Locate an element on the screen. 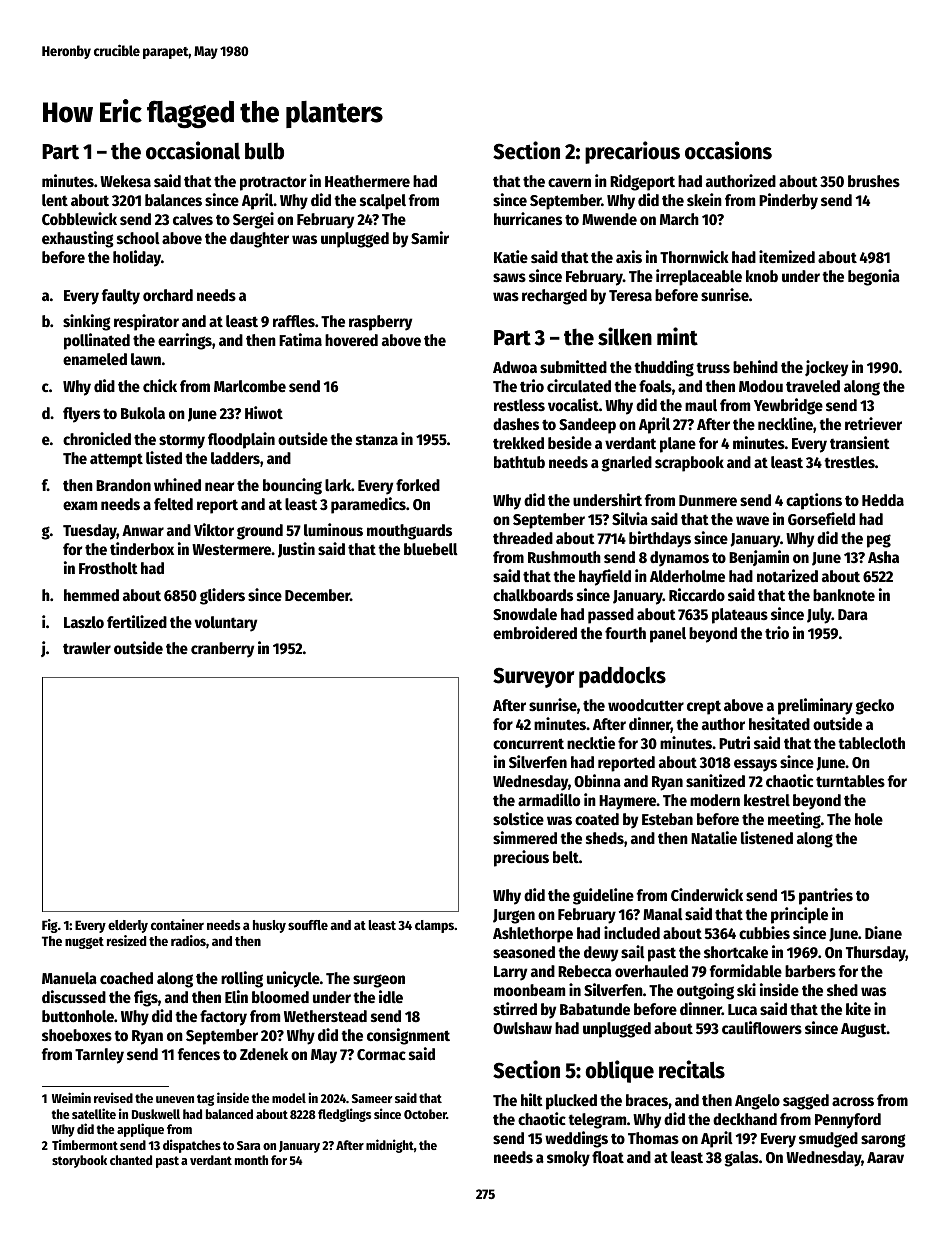 Image resolution: width=952 pixels, height=1233 pixels. Sergei is located at coordinates (253, 220).
